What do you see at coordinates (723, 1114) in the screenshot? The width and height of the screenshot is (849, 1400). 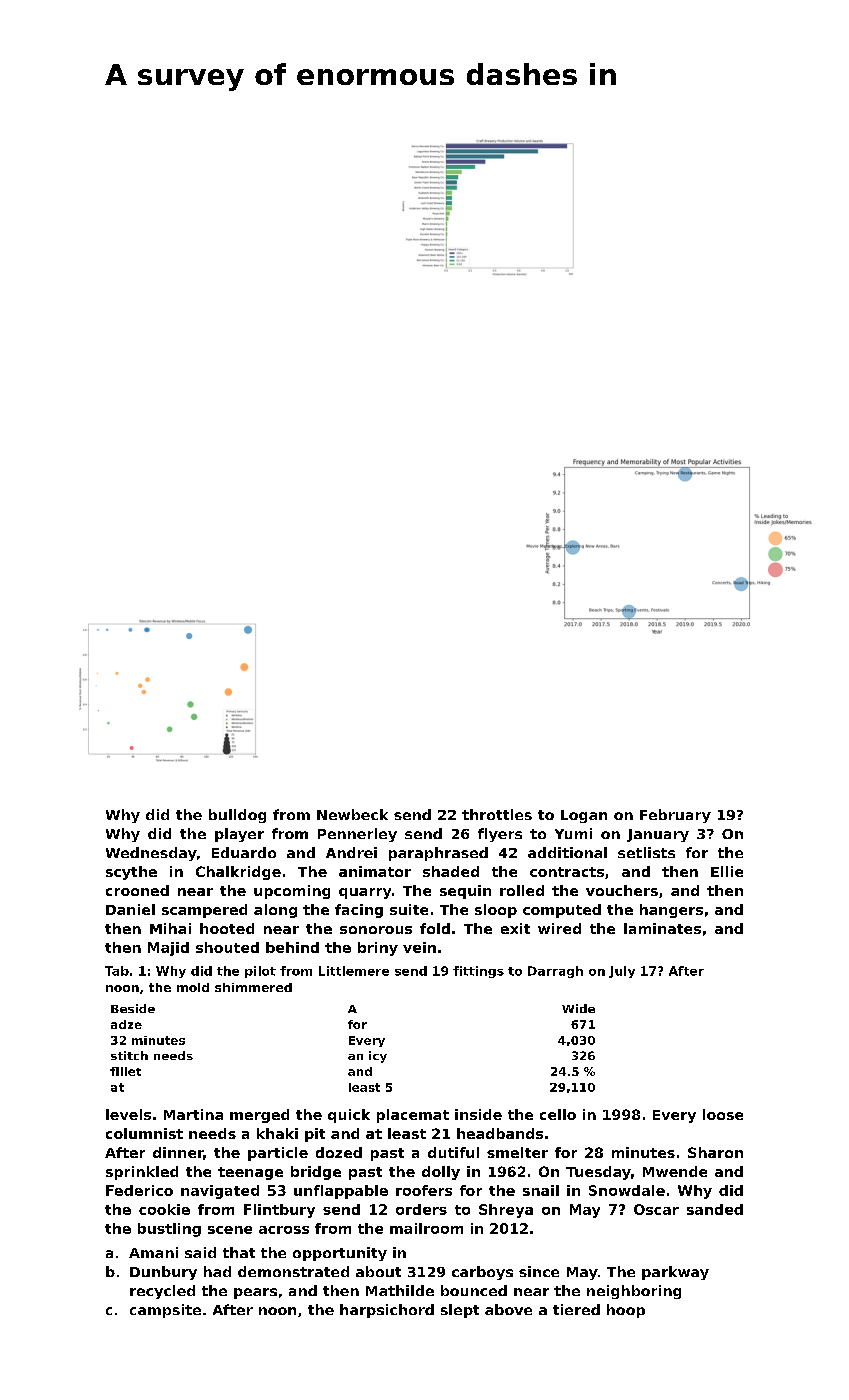 I see `loose` at bounding box center [723, 1114].
